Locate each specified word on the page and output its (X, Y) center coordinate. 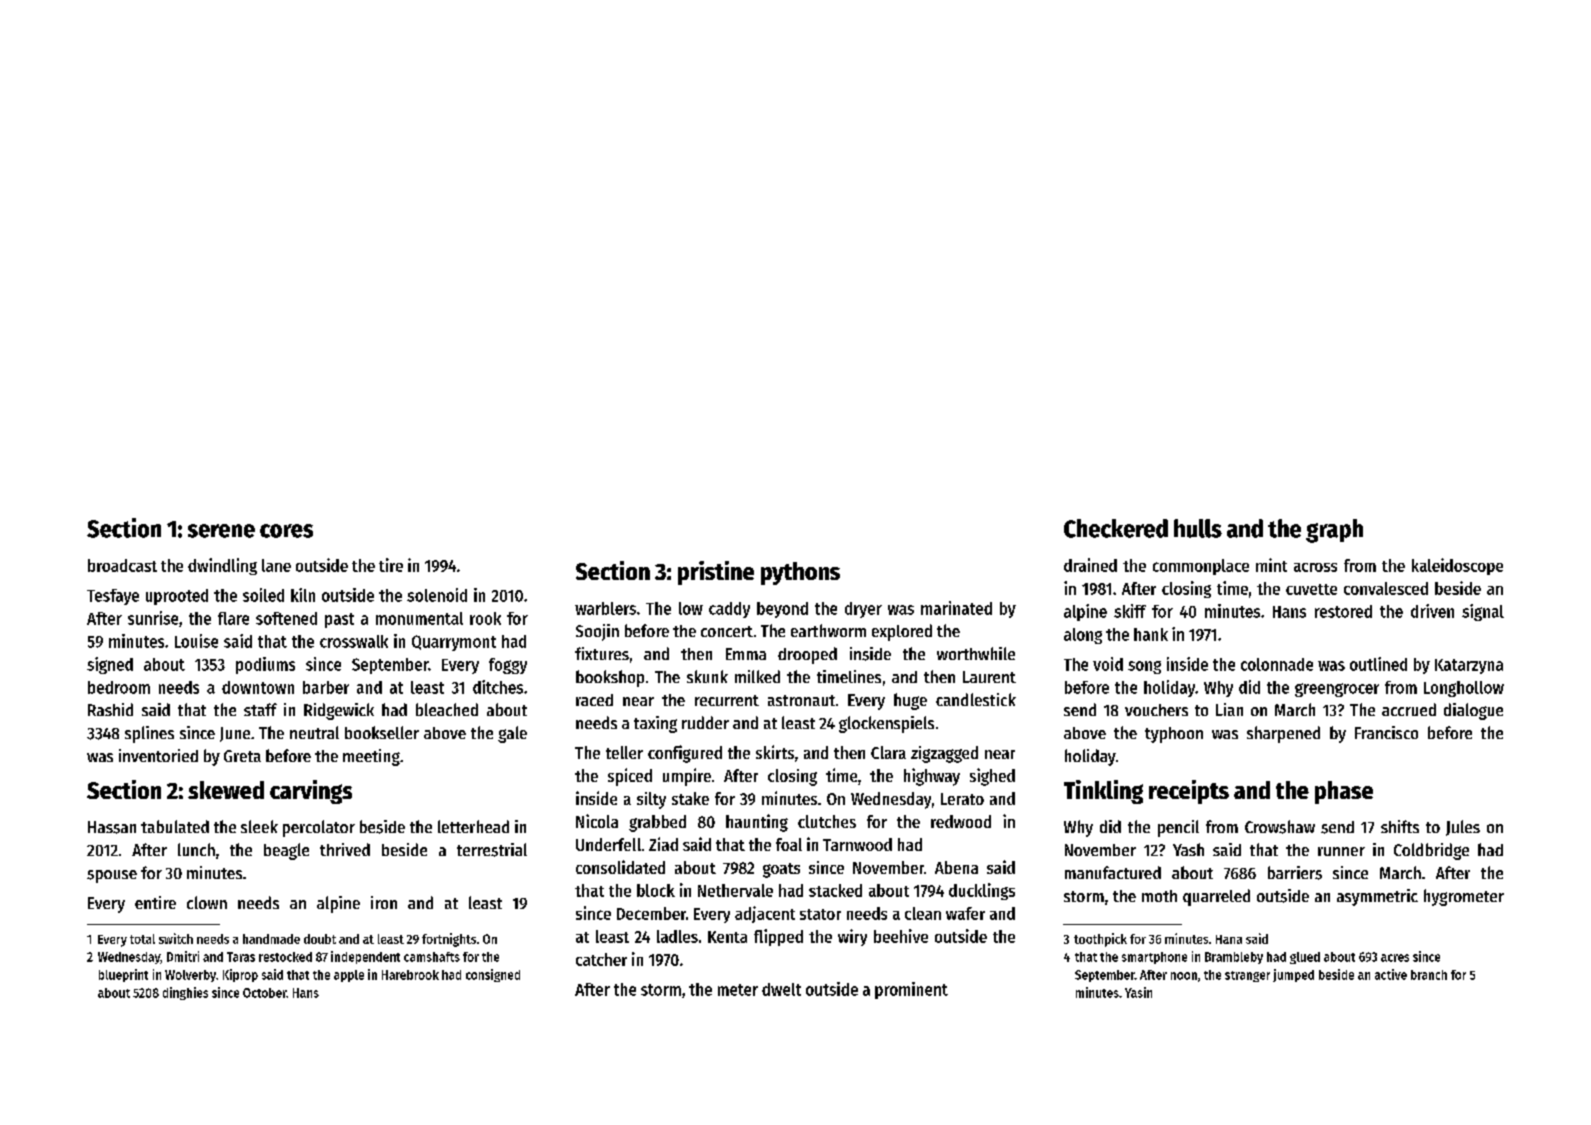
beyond (782, 610)
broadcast (122, 565)
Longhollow (1464, 689)
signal (1483, 612)
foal (789, 844)
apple (349, 976)
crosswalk (354, 641)
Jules (1463, 828)
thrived (345, 849)
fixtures (602, 653)
